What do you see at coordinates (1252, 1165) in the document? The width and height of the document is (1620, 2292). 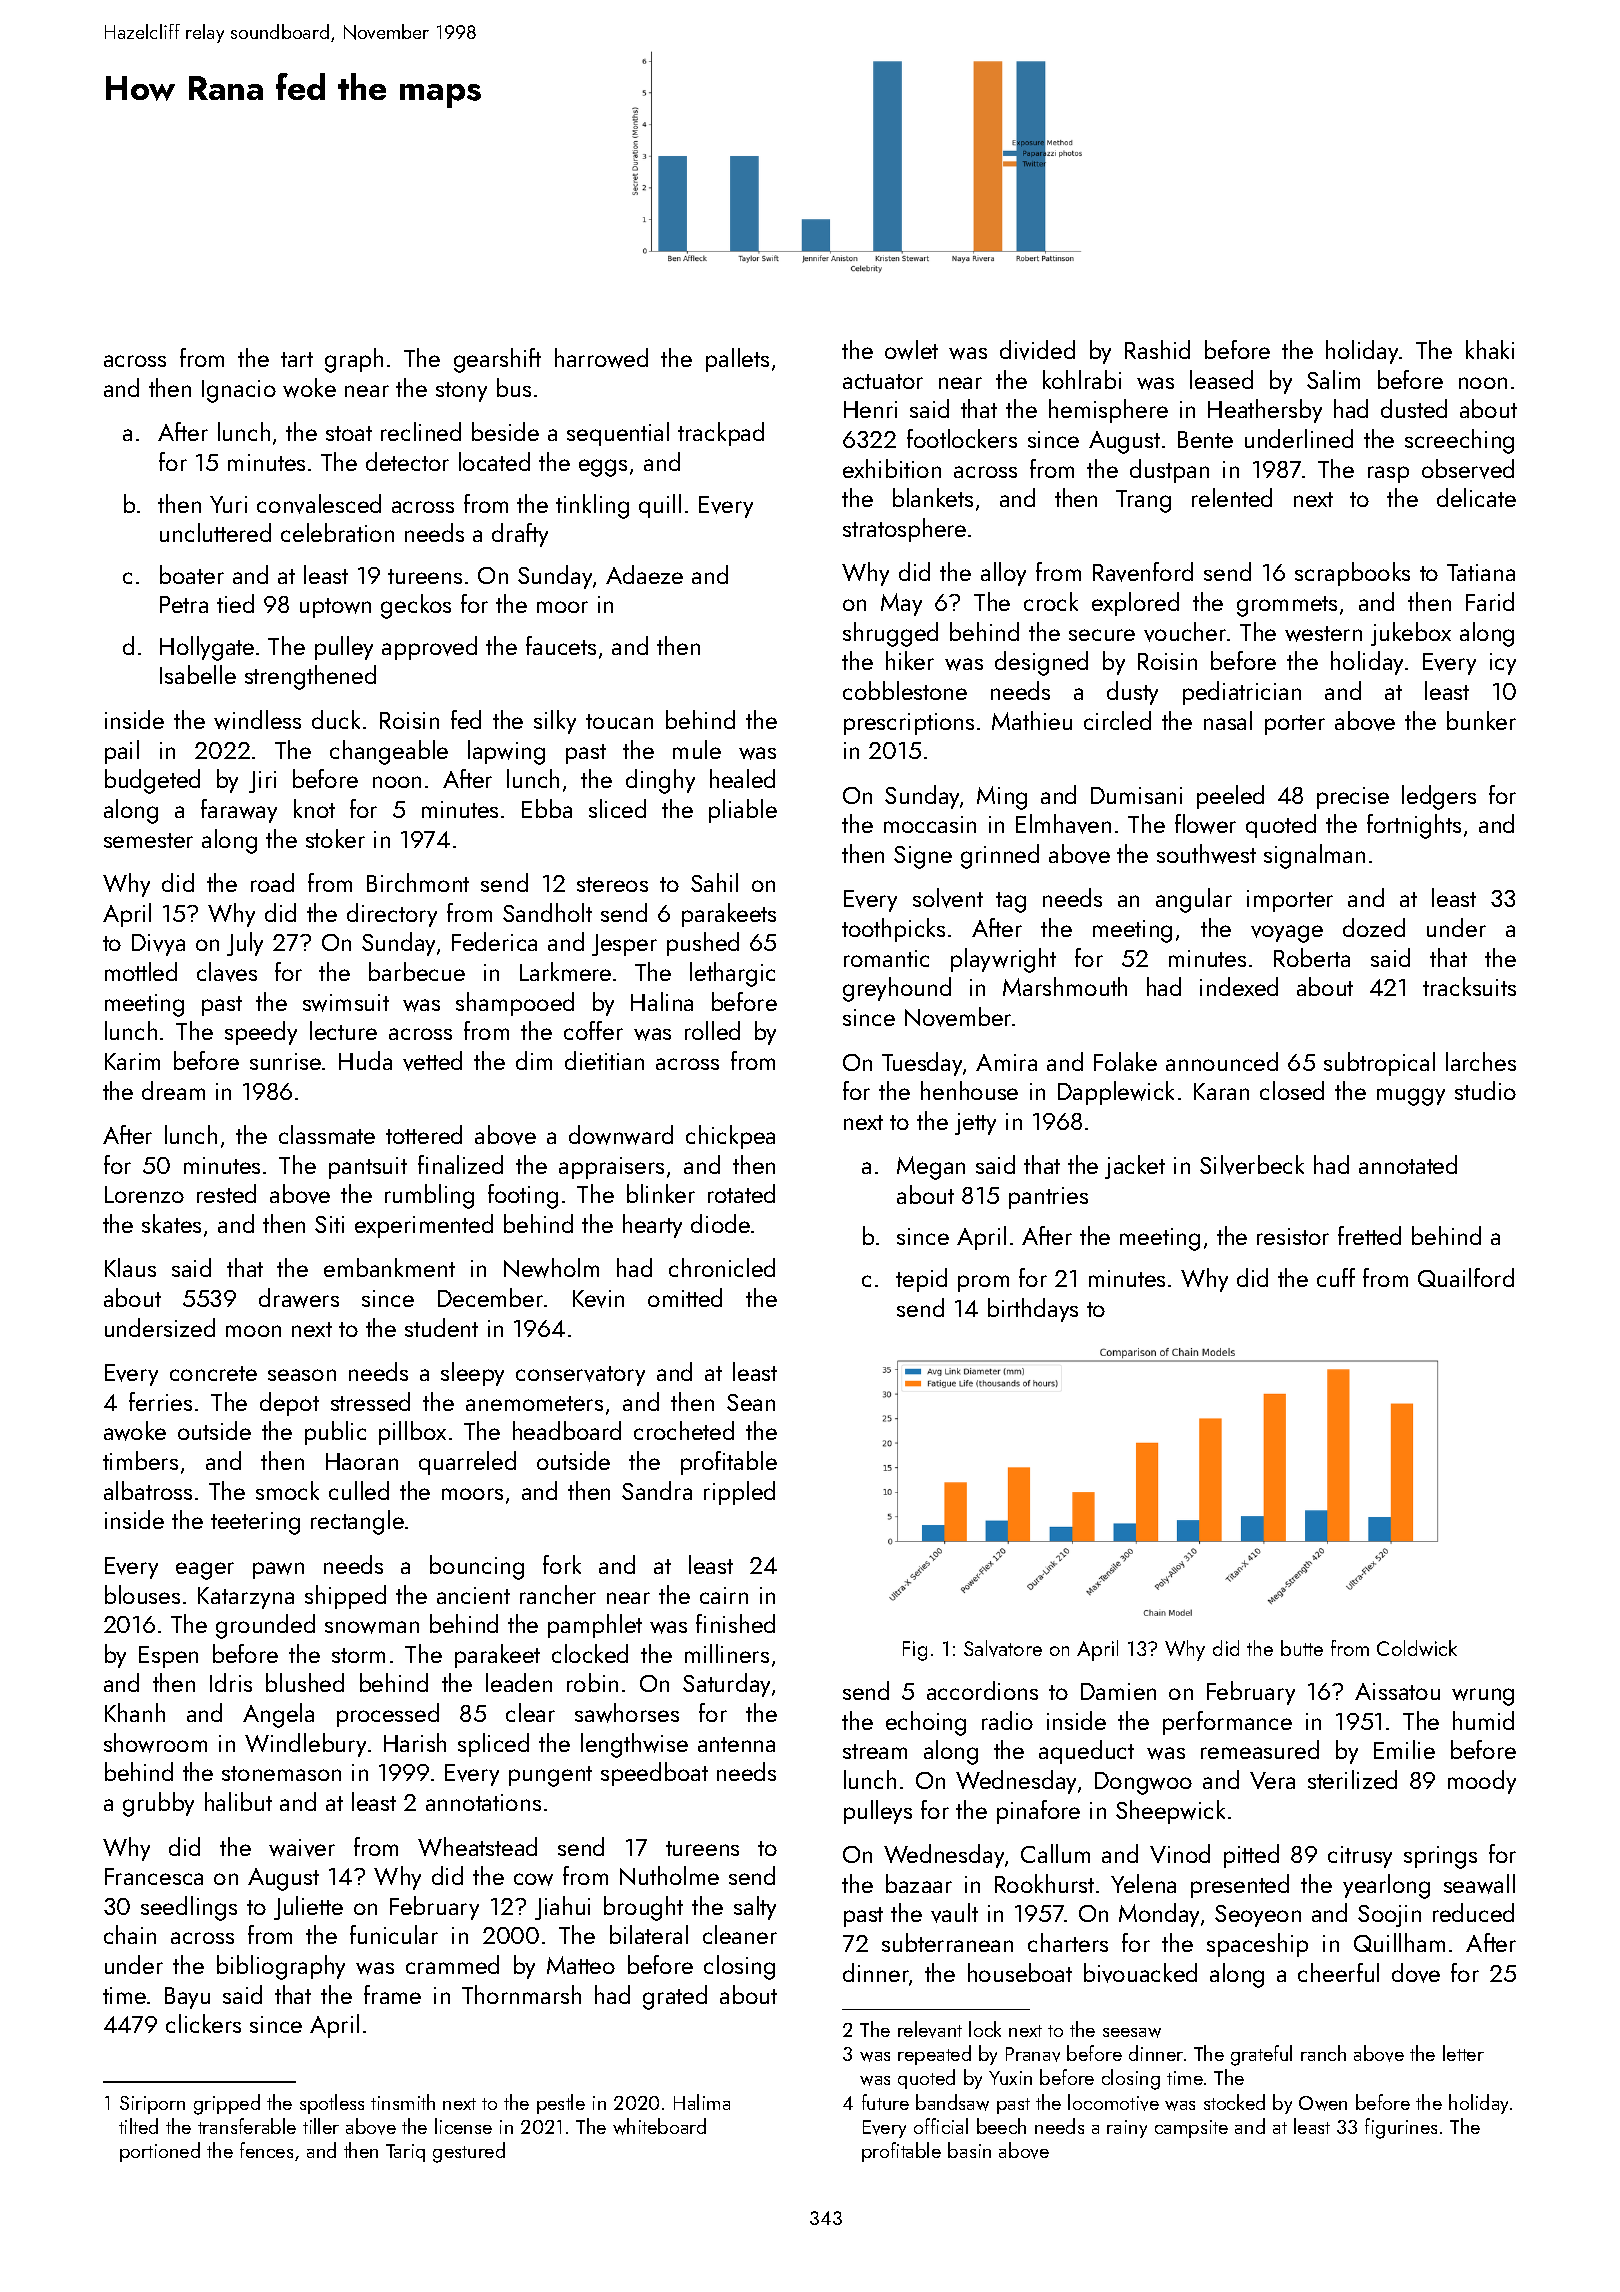 I see `Silverbeck` at bounding box center [1252, 1165].
